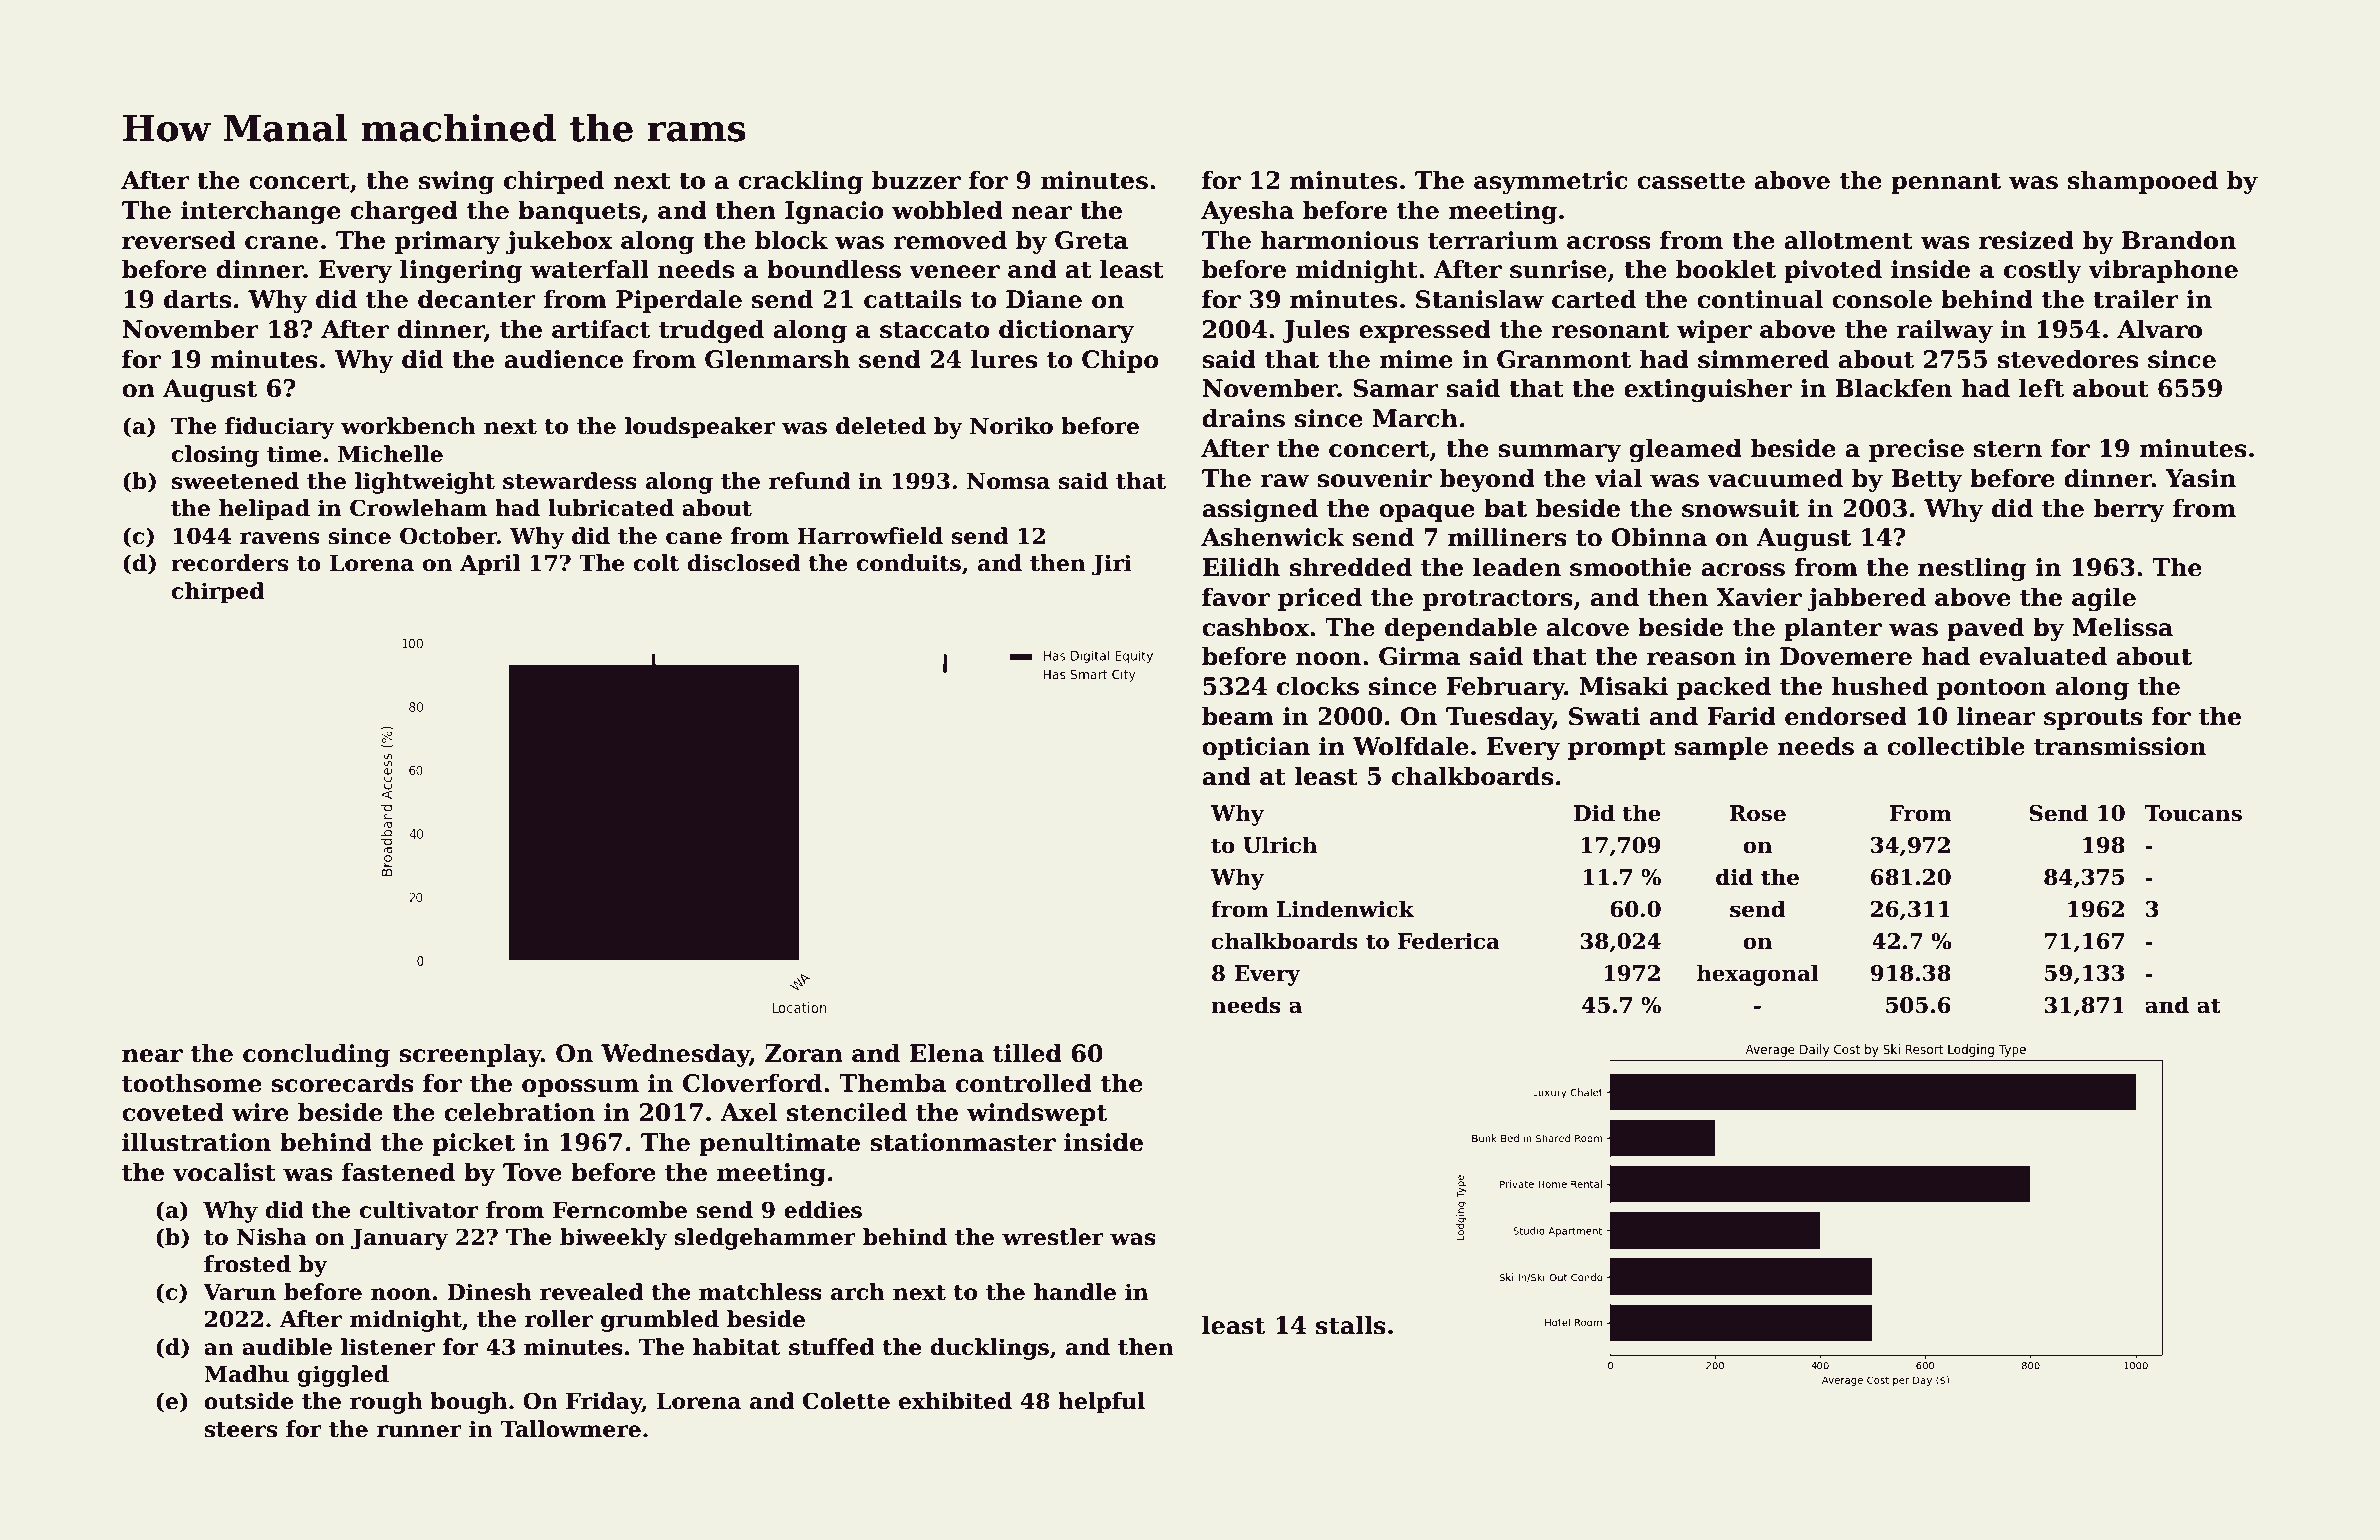 The image size is (2380, 1540). What do you see at coordinates (1493, 240) in the screenshot?
I see `terrarium` at bounding box center [1493, 240].
